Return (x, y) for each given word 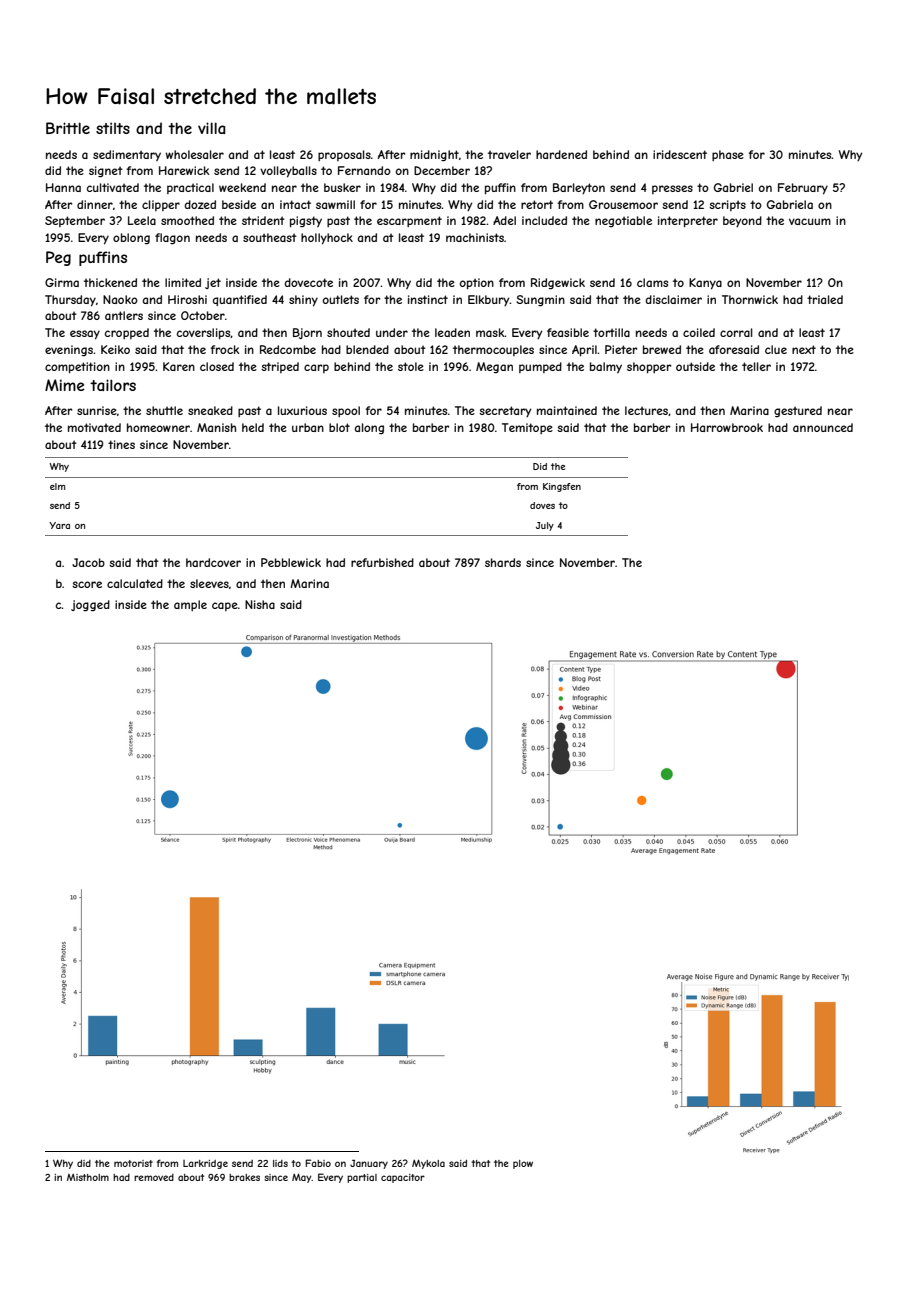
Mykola (428, 1164)
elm (57, 486)
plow (523, 1164)
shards (503, 562)
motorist (133, 1163)
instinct (428, 299)
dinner (95, 204)
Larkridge (205, 1164)
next (804, 349)
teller (756, 366)
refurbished (382, 562)
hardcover (213, 562)
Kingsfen (562, 487)
